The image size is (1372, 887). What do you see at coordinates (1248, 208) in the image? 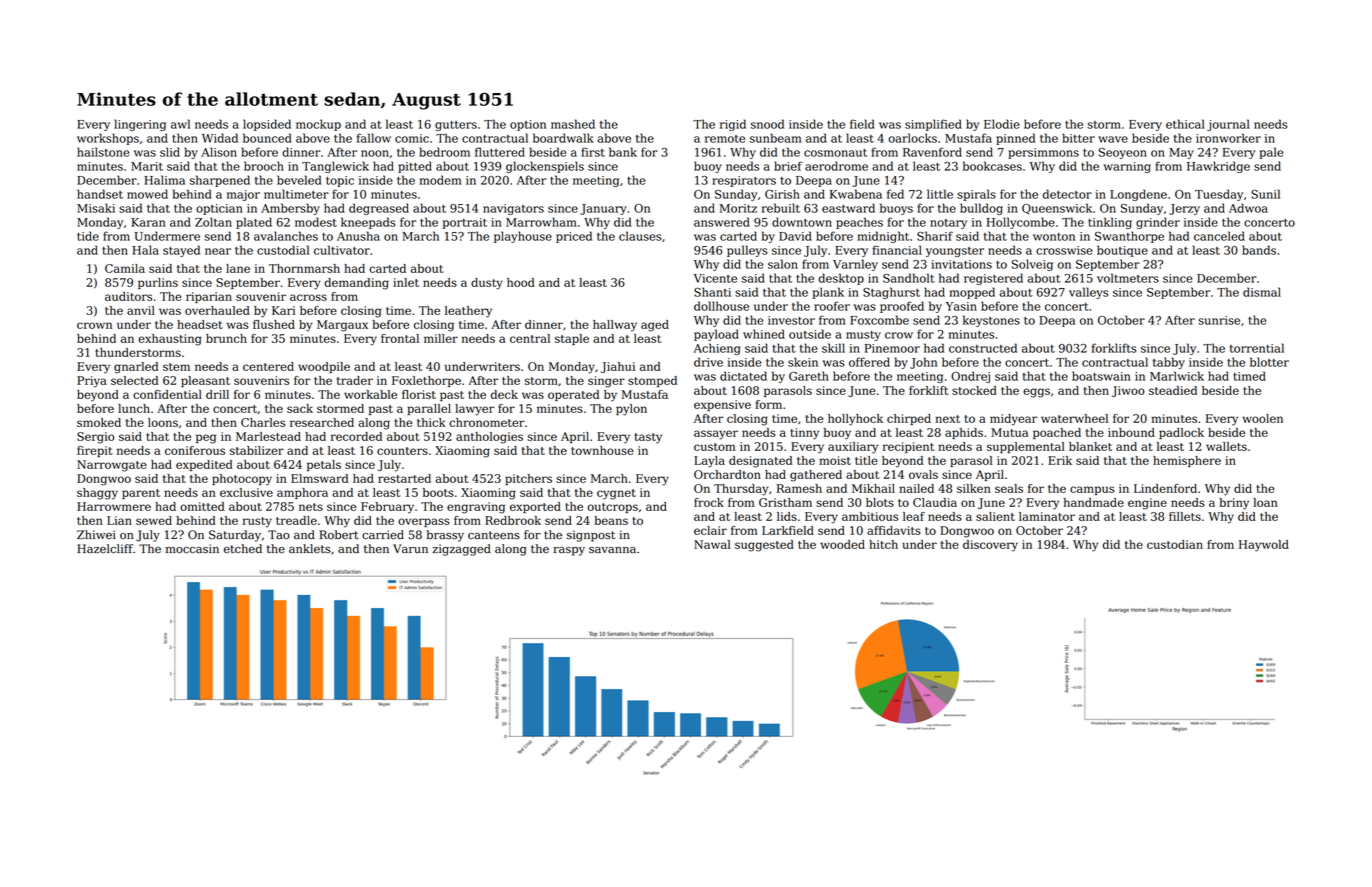
I see `Adwoa` at bounding box center [1248, 208].
